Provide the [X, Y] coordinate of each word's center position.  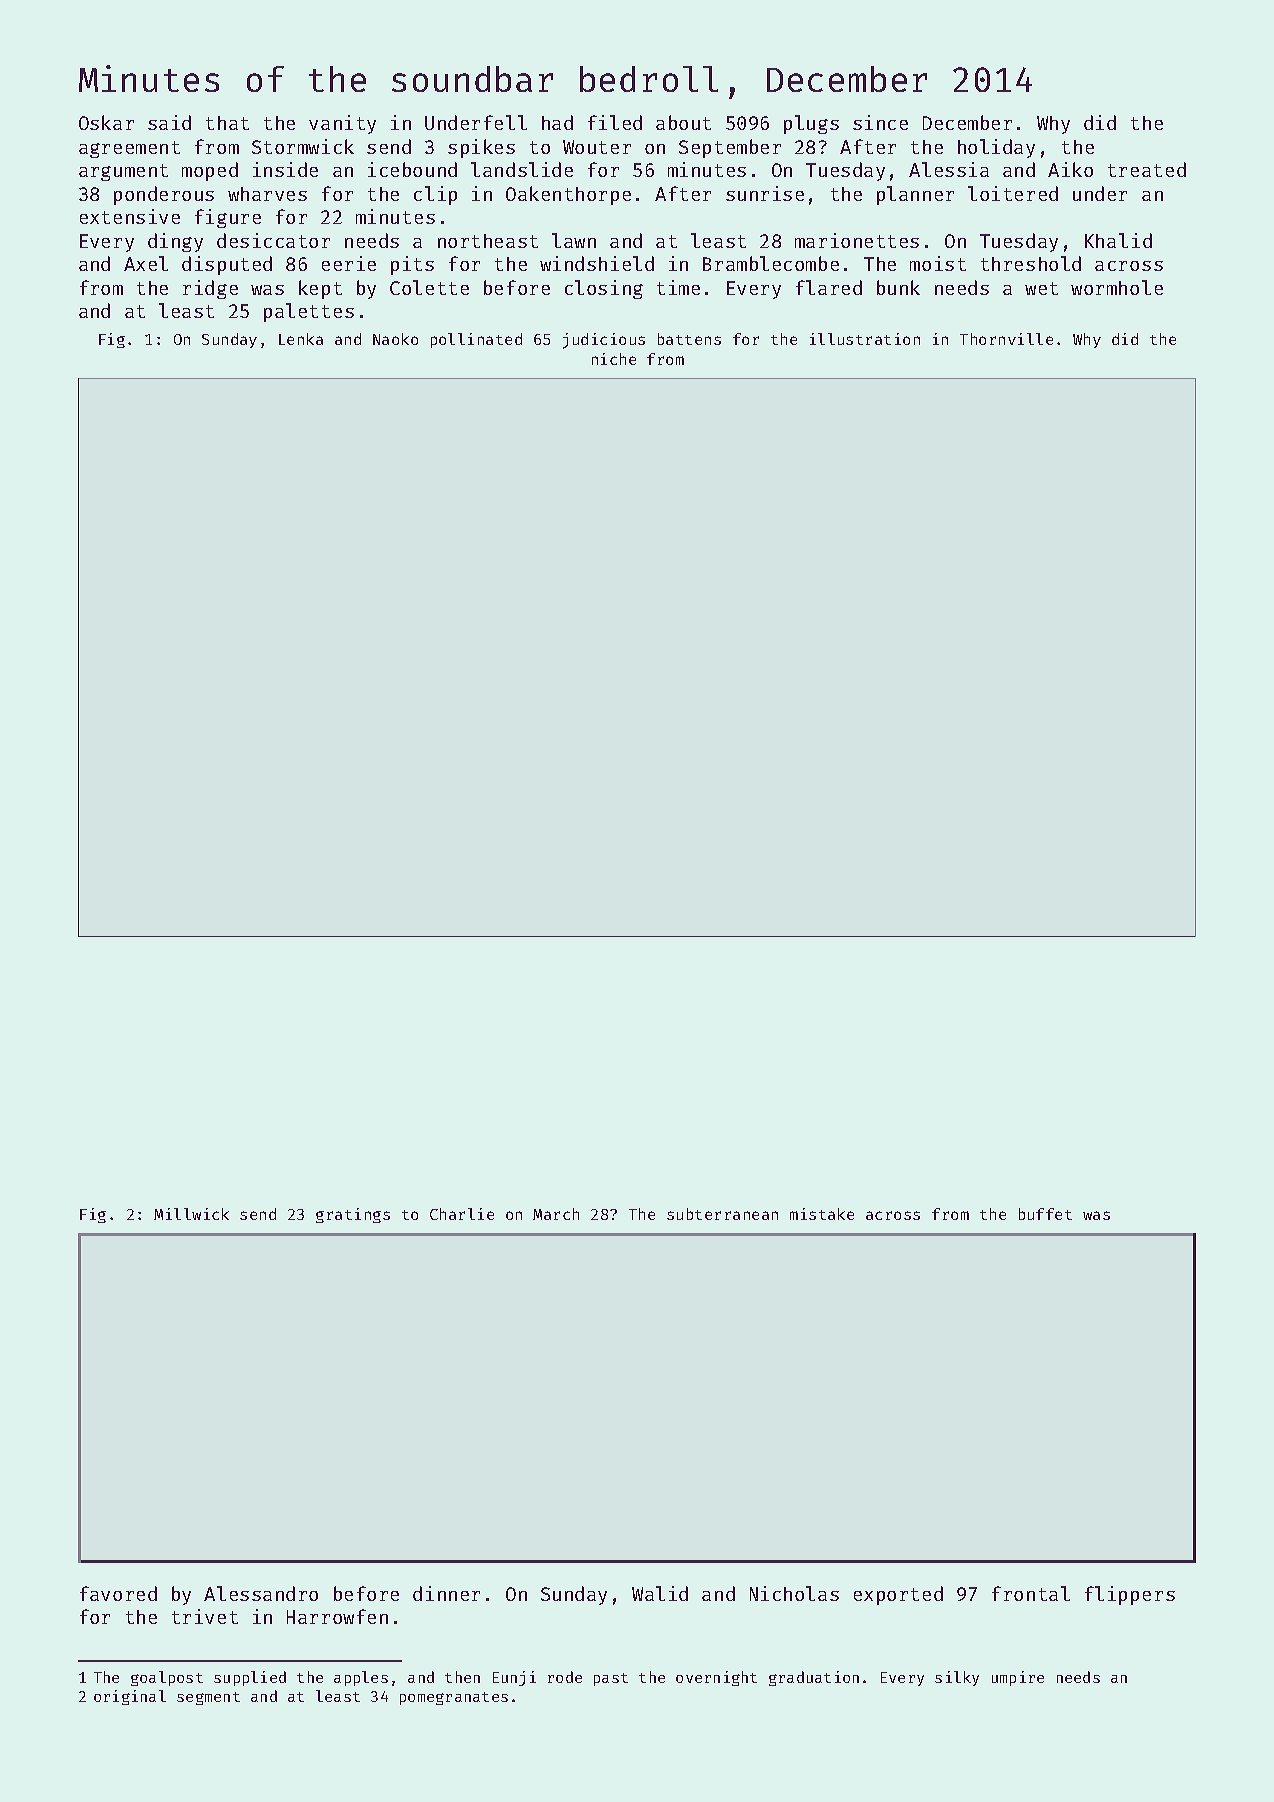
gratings [353, 1215]
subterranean [722, 1214]
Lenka [301, 339]
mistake [822, 1214]
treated [1147, 169]
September [730, 148]
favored [118, 1593]
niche [614, 359]
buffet [1045, 1214]
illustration [865, 339]
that [227, 123]
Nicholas [794, 1593]
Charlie [462, 1214]
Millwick [191, 1214]
